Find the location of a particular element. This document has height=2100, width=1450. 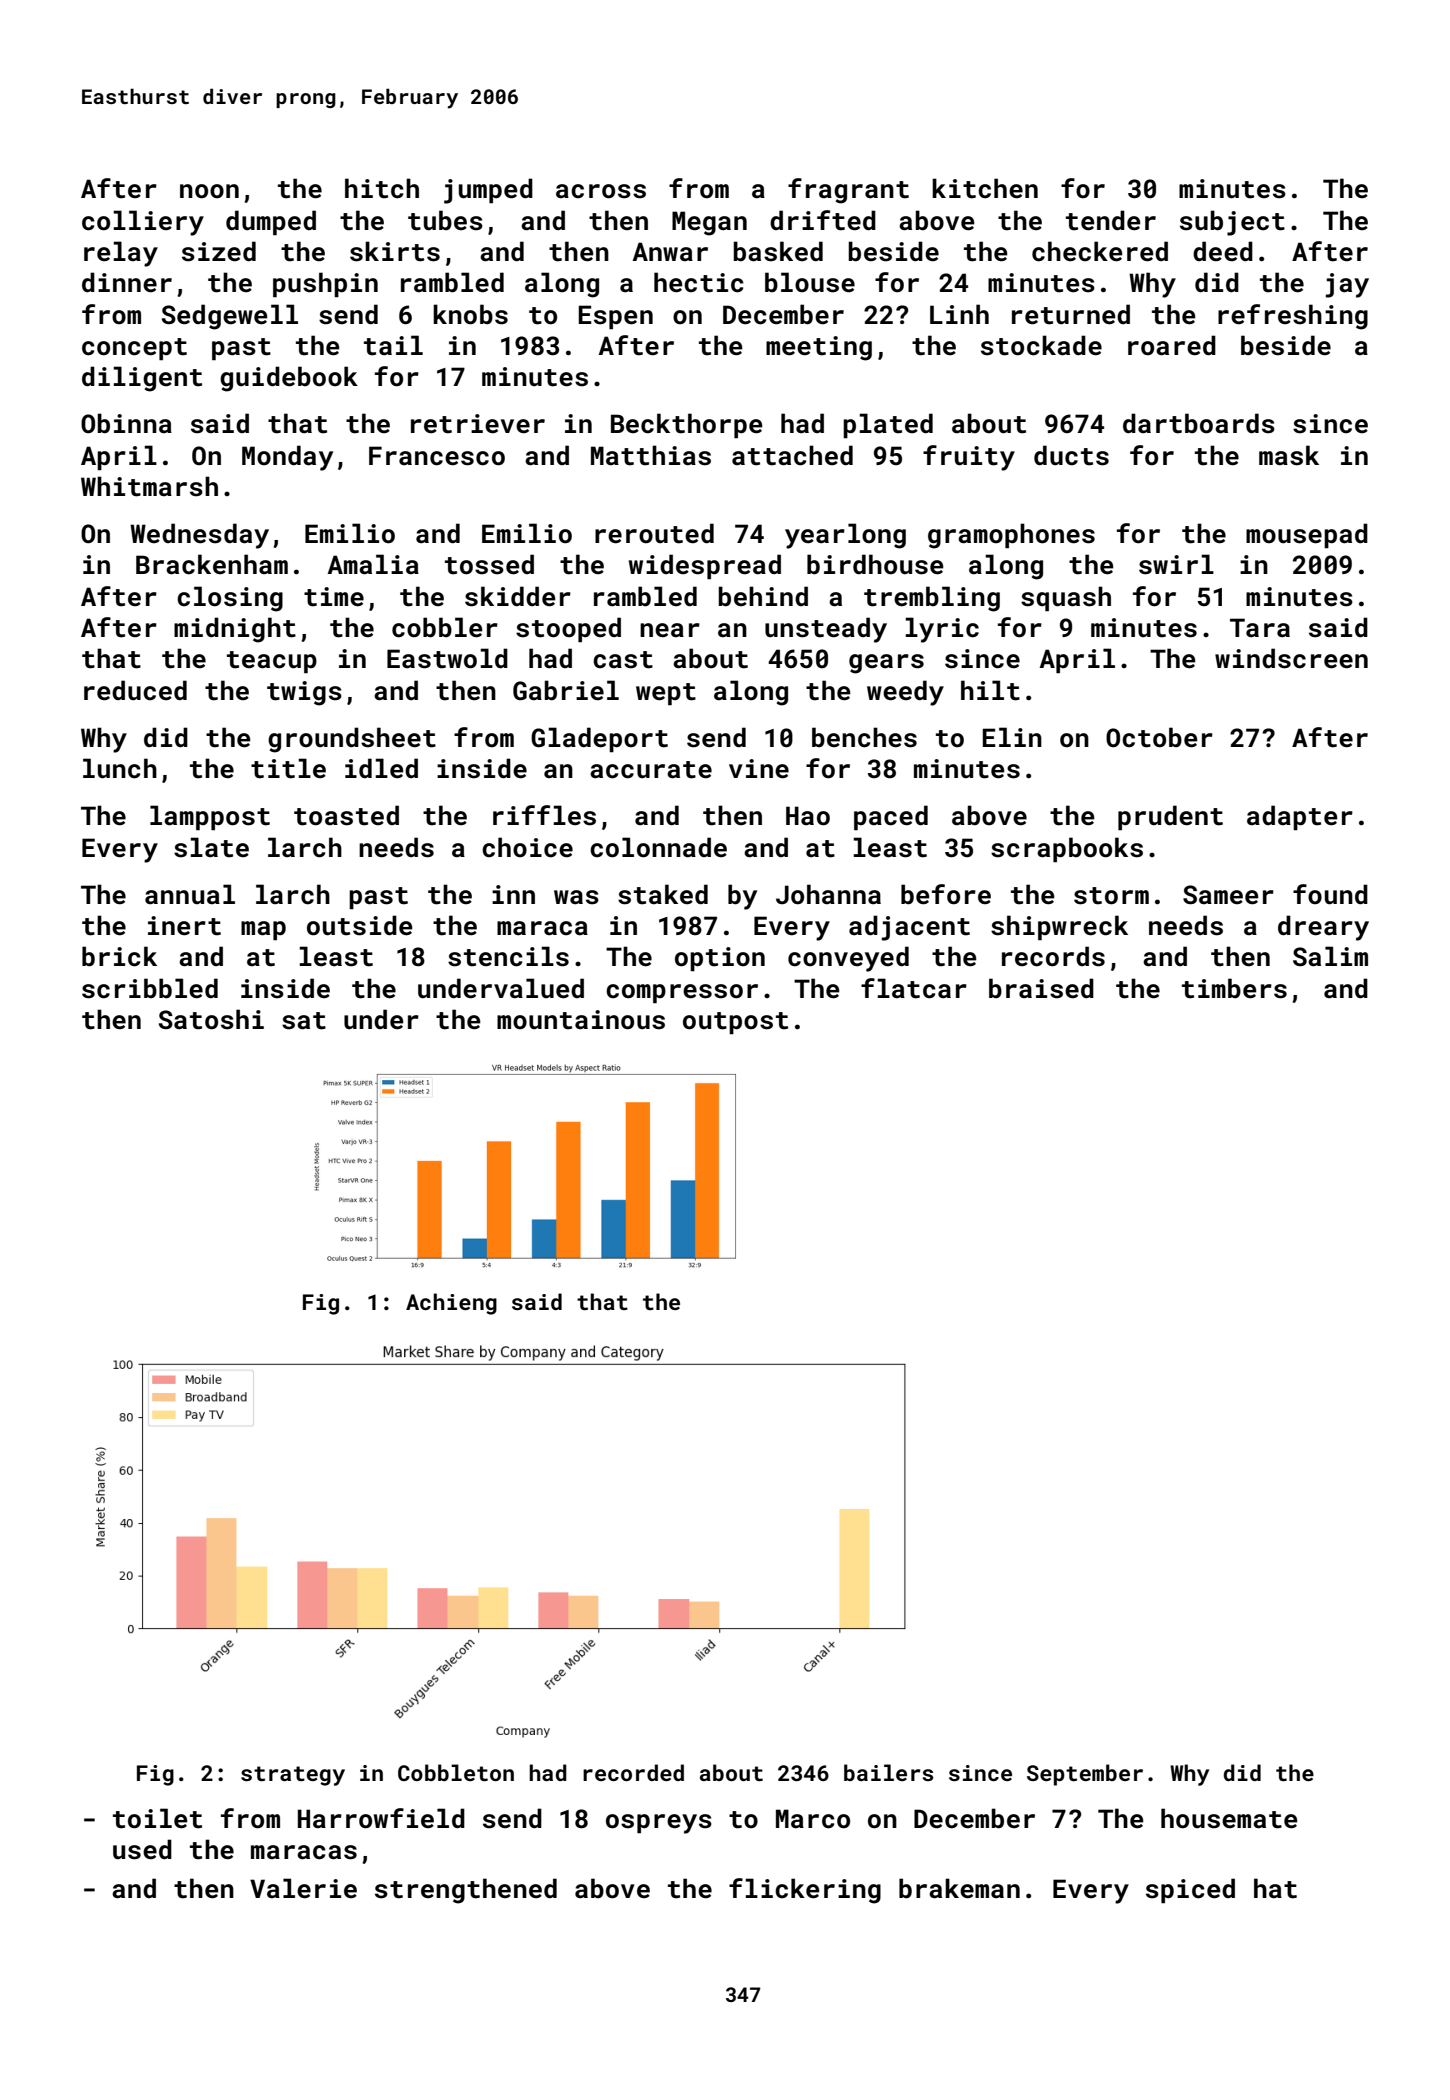

Brackenham is located at coordinates (212, 564).
